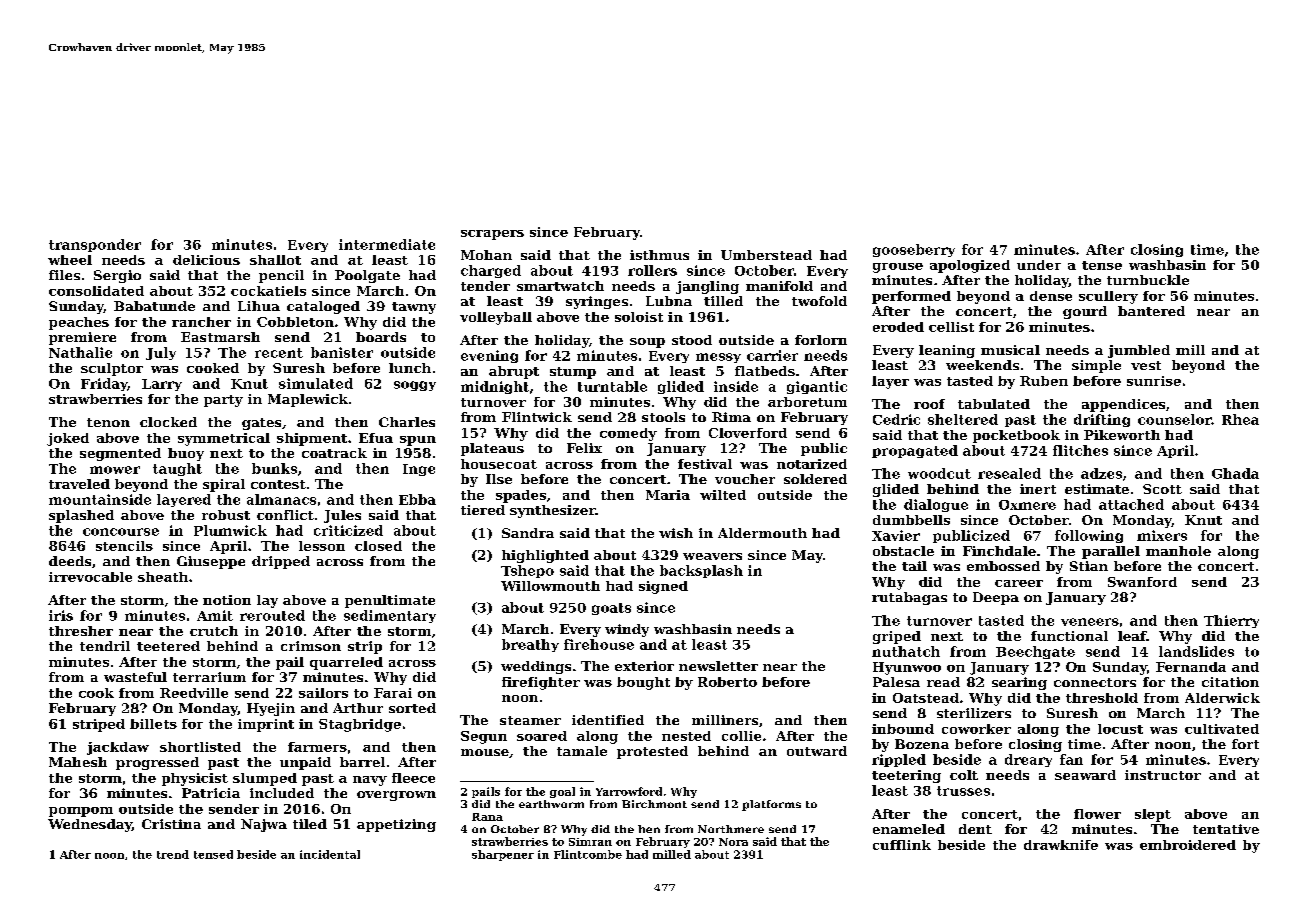 The image size is (1308, 924). Describe the element at coordinates (951, 327) in the screenshot. I see `cellist` at that location.
